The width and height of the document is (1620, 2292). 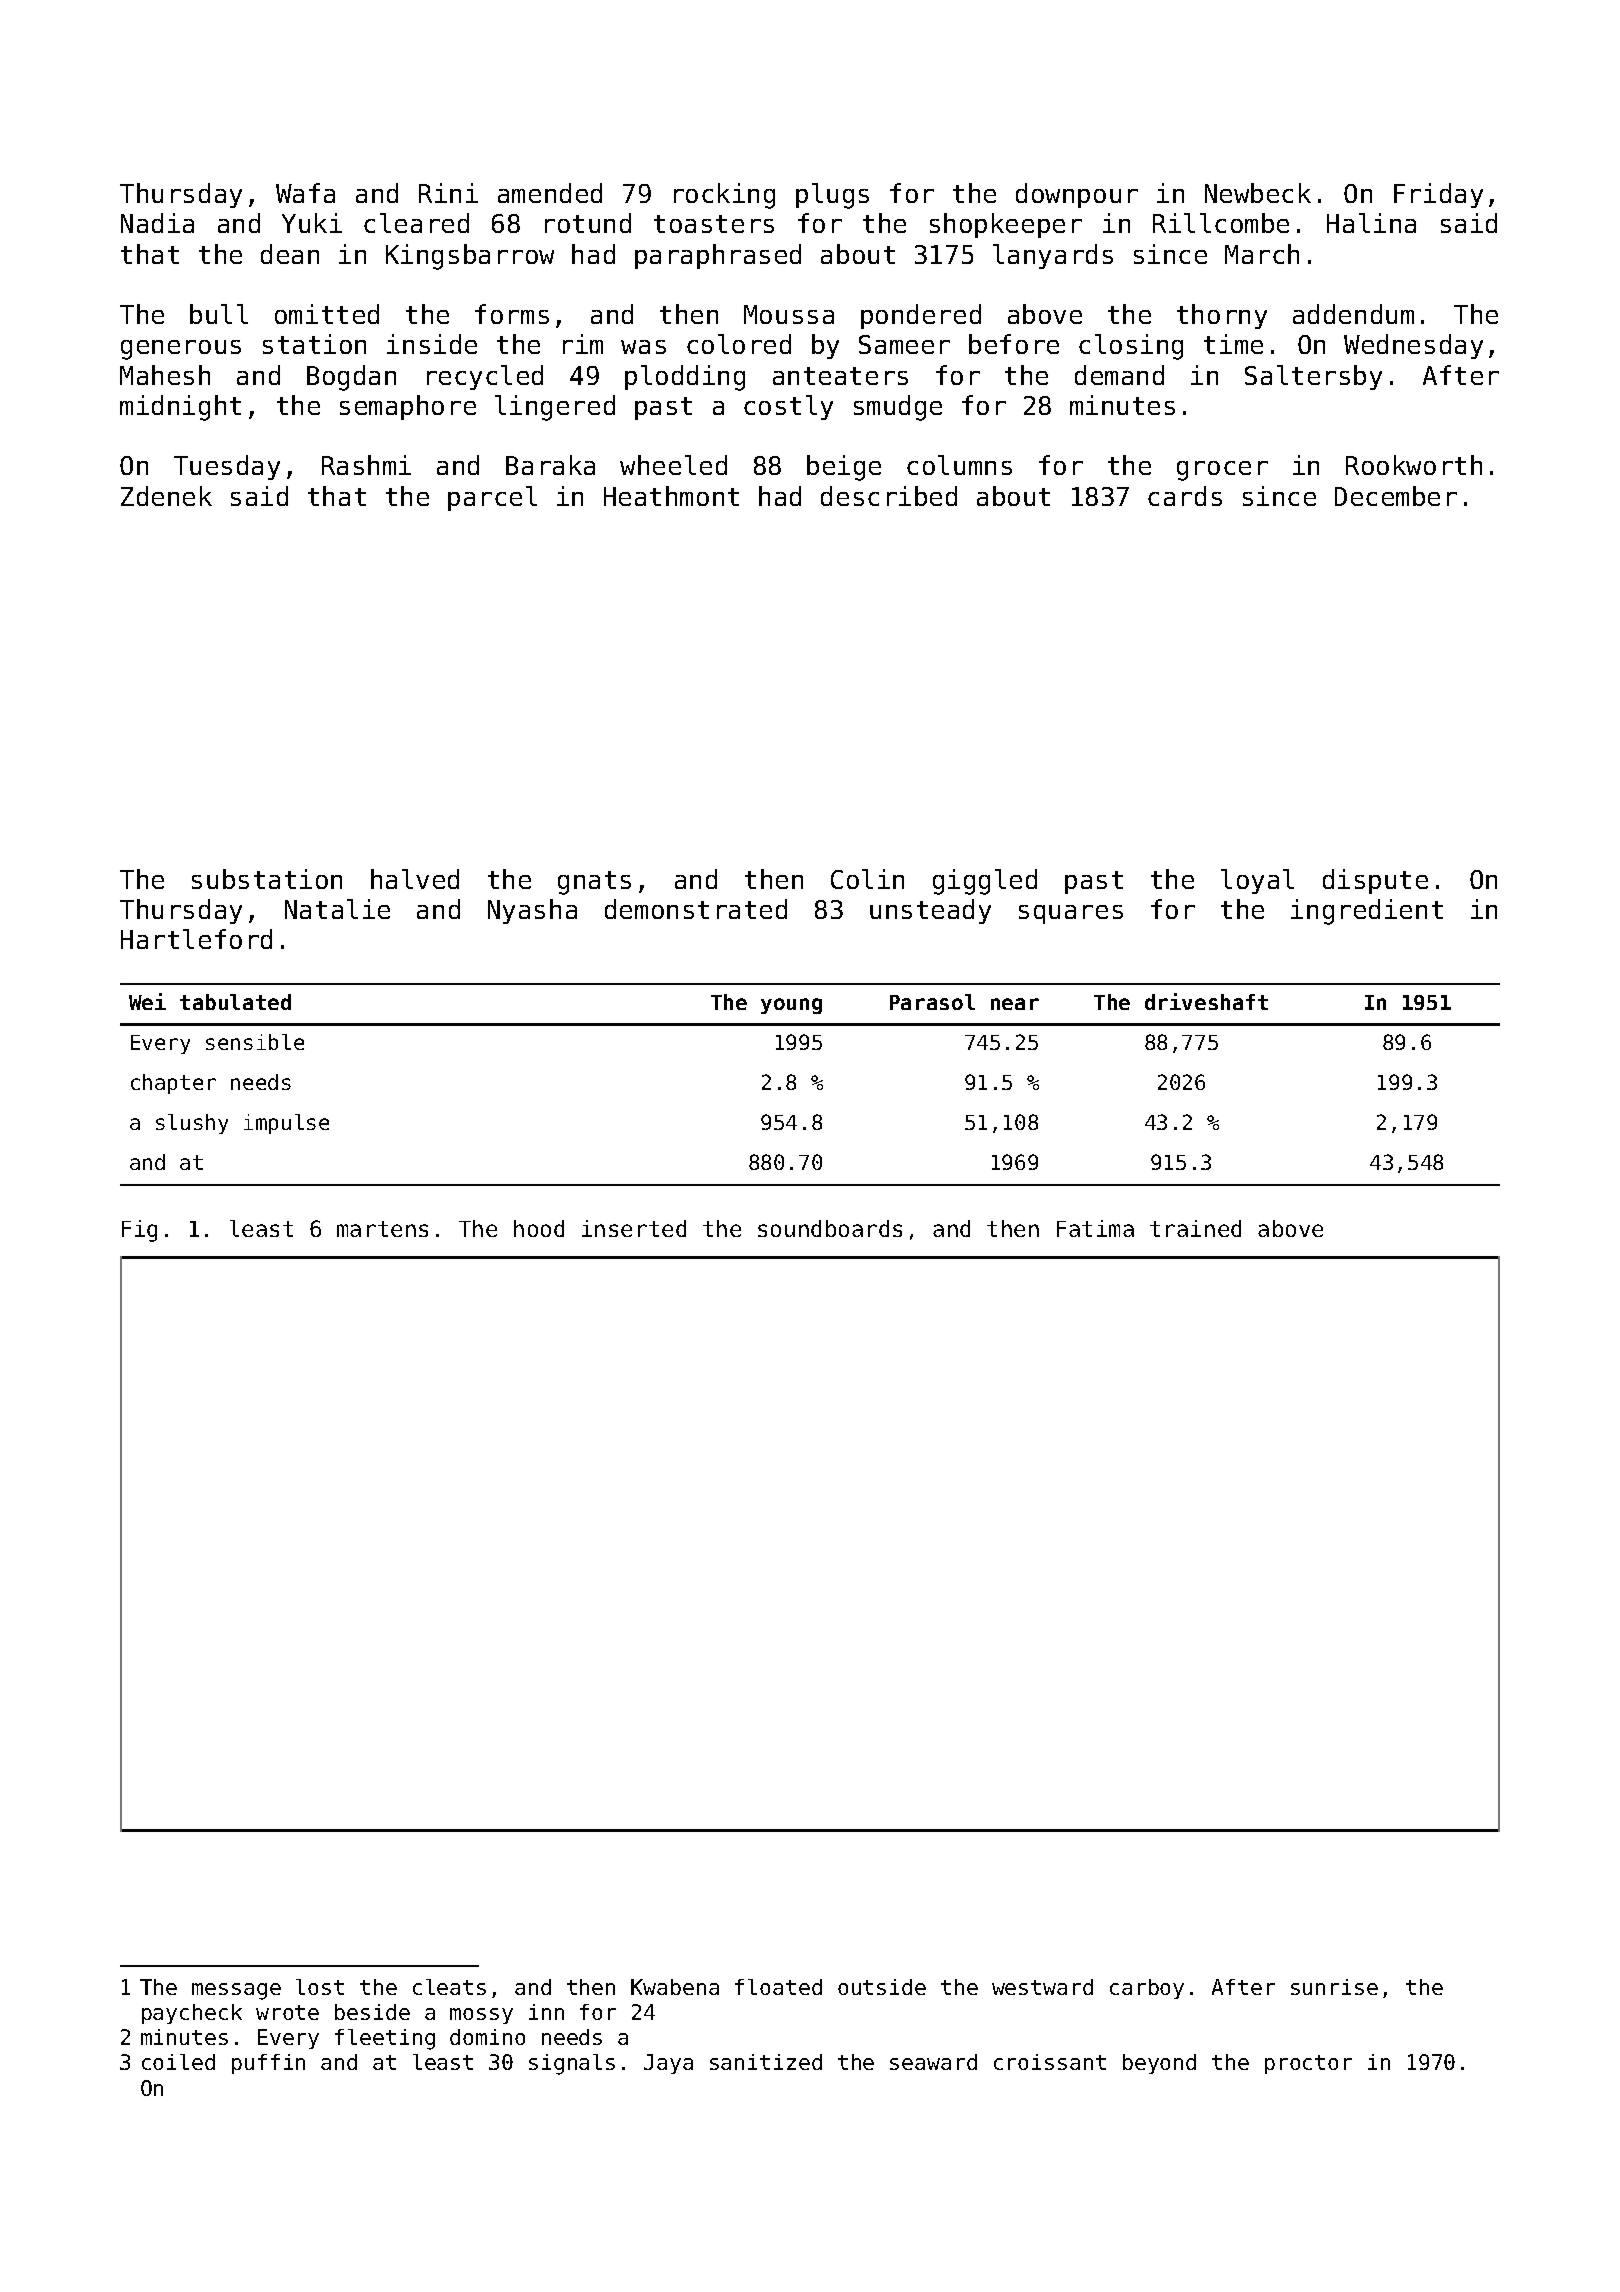 What do you see at coordinates (287, 2012) in the document?
I see `wrote` at bounding box center [287, 2012].
